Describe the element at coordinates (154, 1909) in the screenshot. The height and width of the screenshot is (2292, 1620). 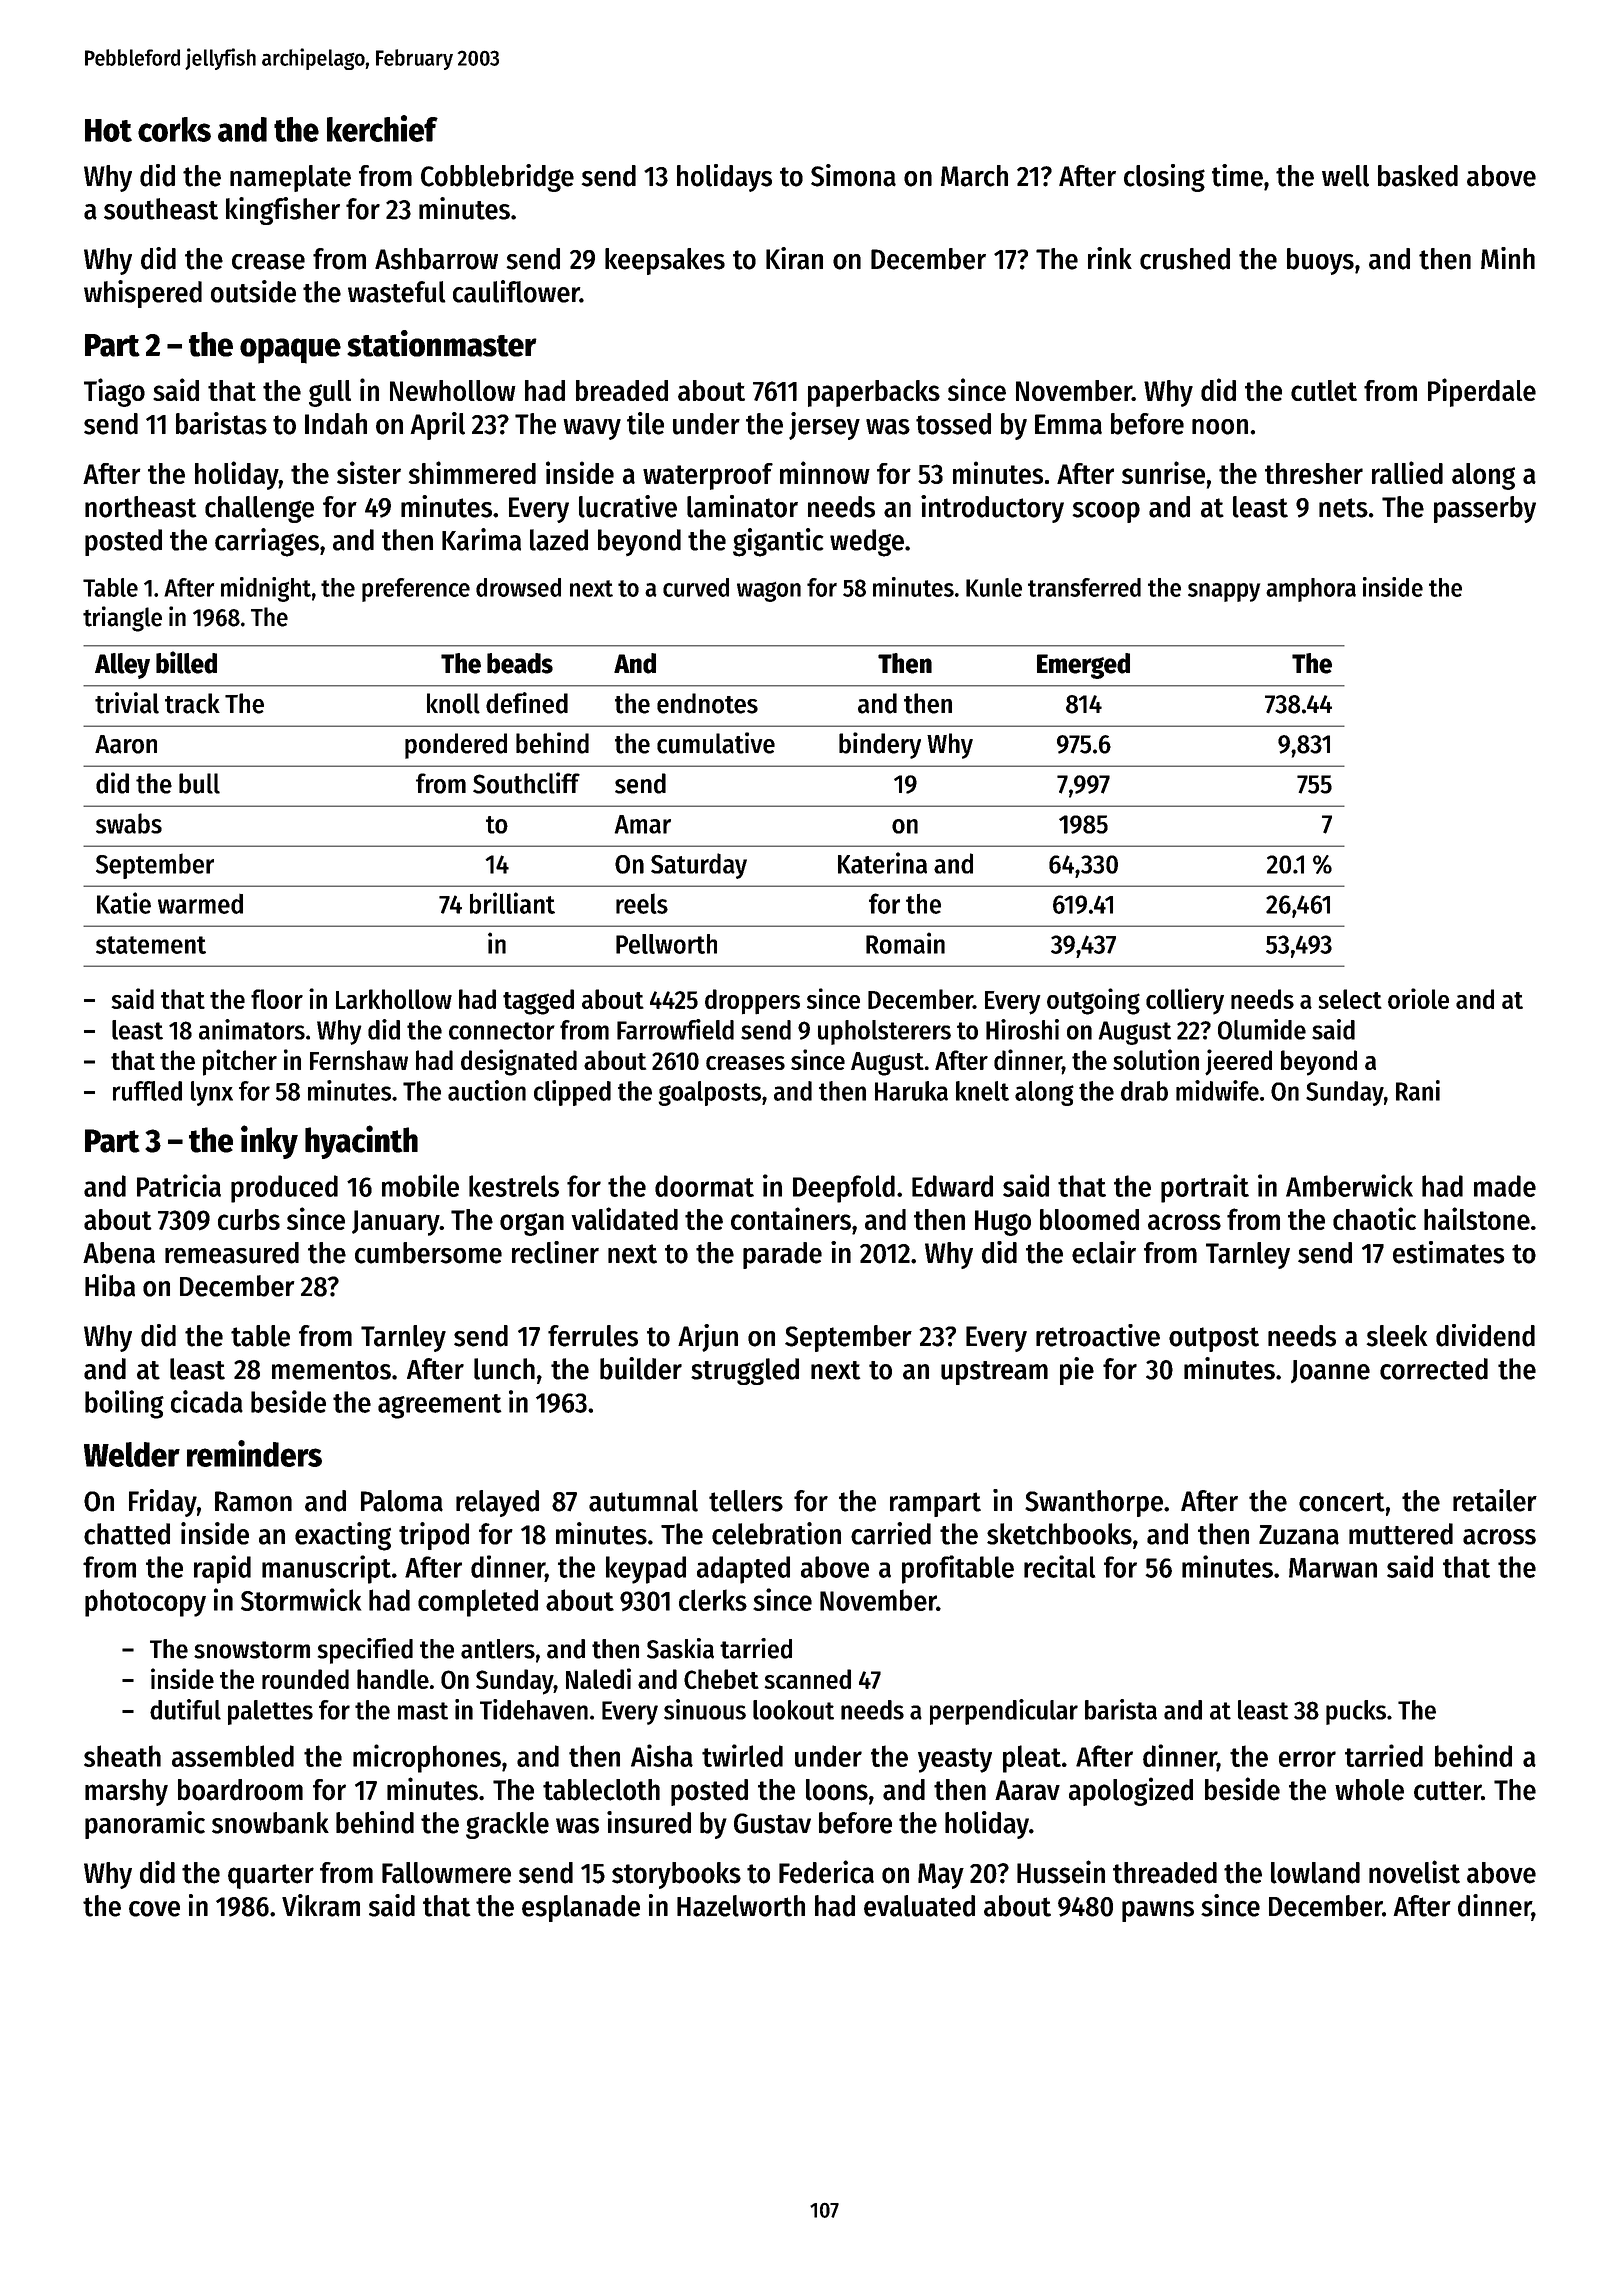
I see `cove` at that location.
